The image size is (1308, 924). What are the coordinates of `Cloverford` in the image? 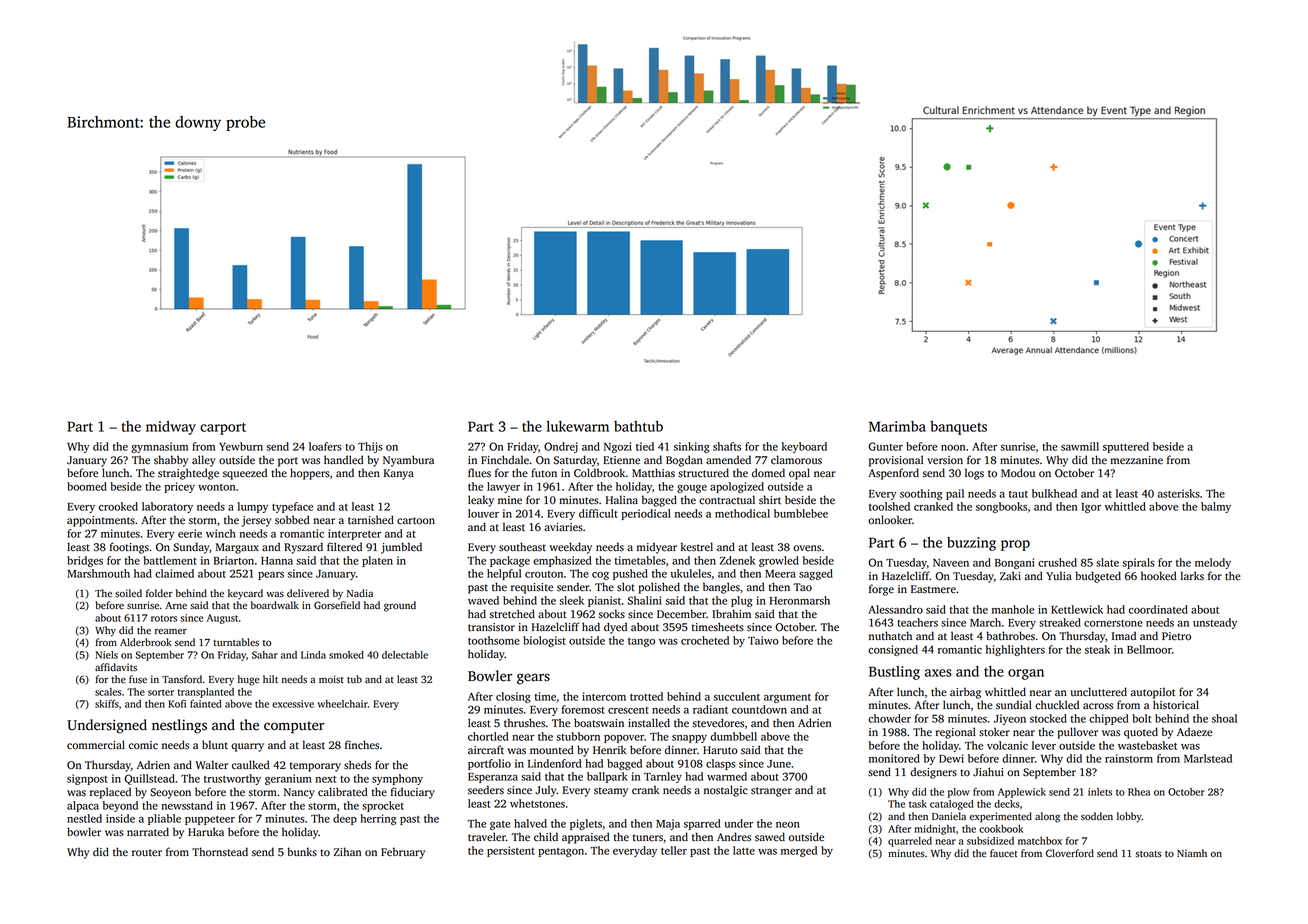 It's located at (1070, 853).
